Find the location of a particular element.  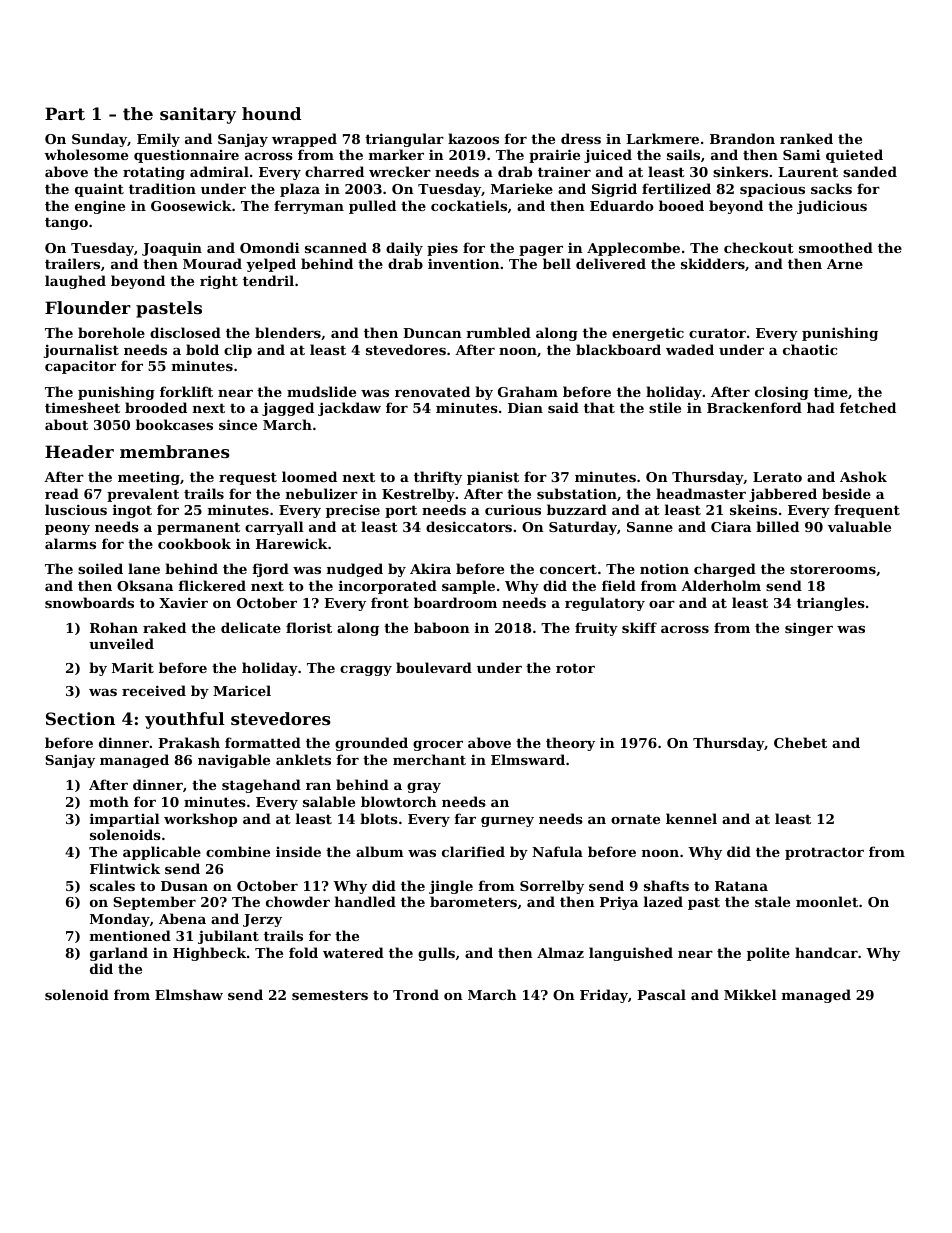

jabbered is located at coordinates (783, 495).
